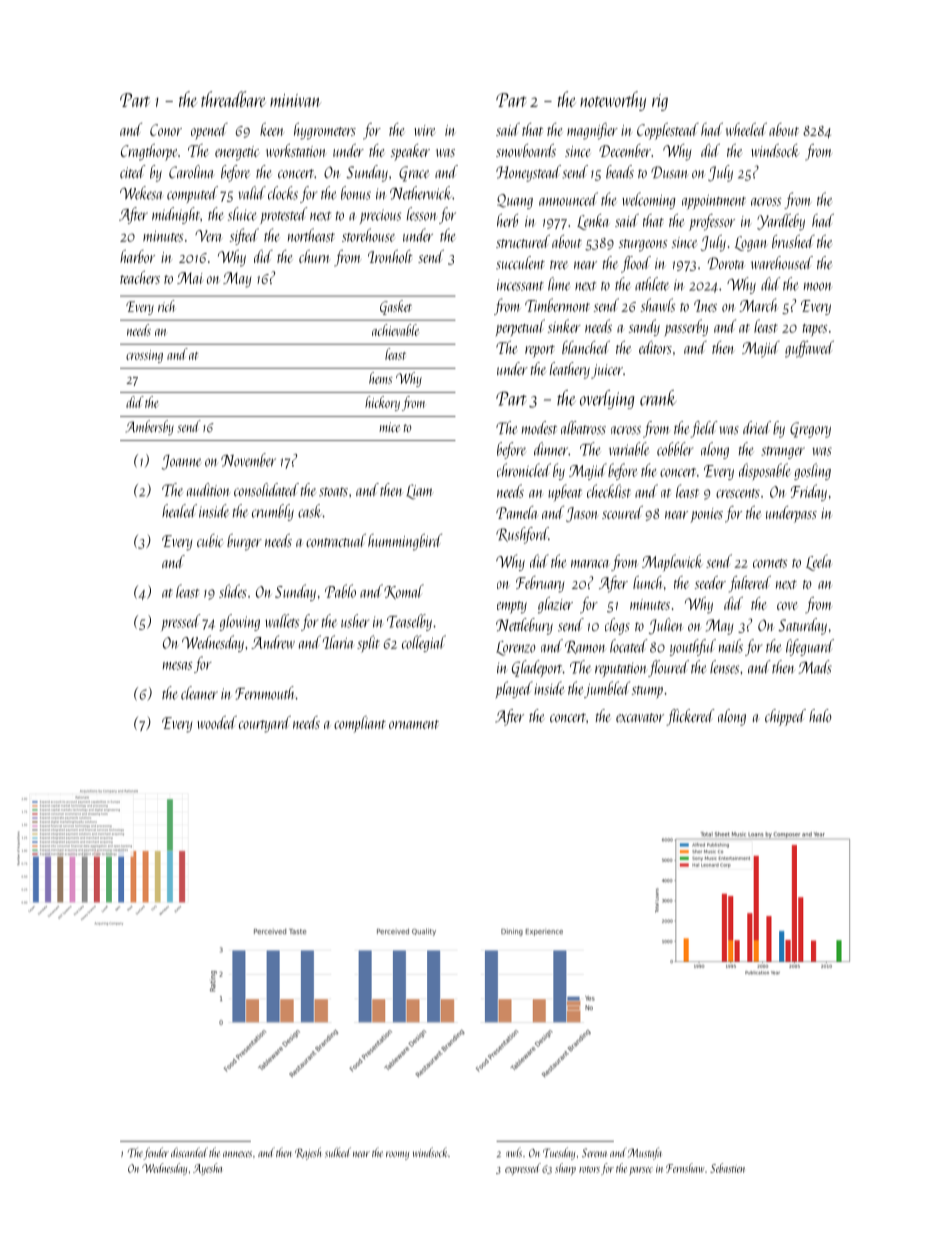  I want to click on Dorota, so click(726, 263).
